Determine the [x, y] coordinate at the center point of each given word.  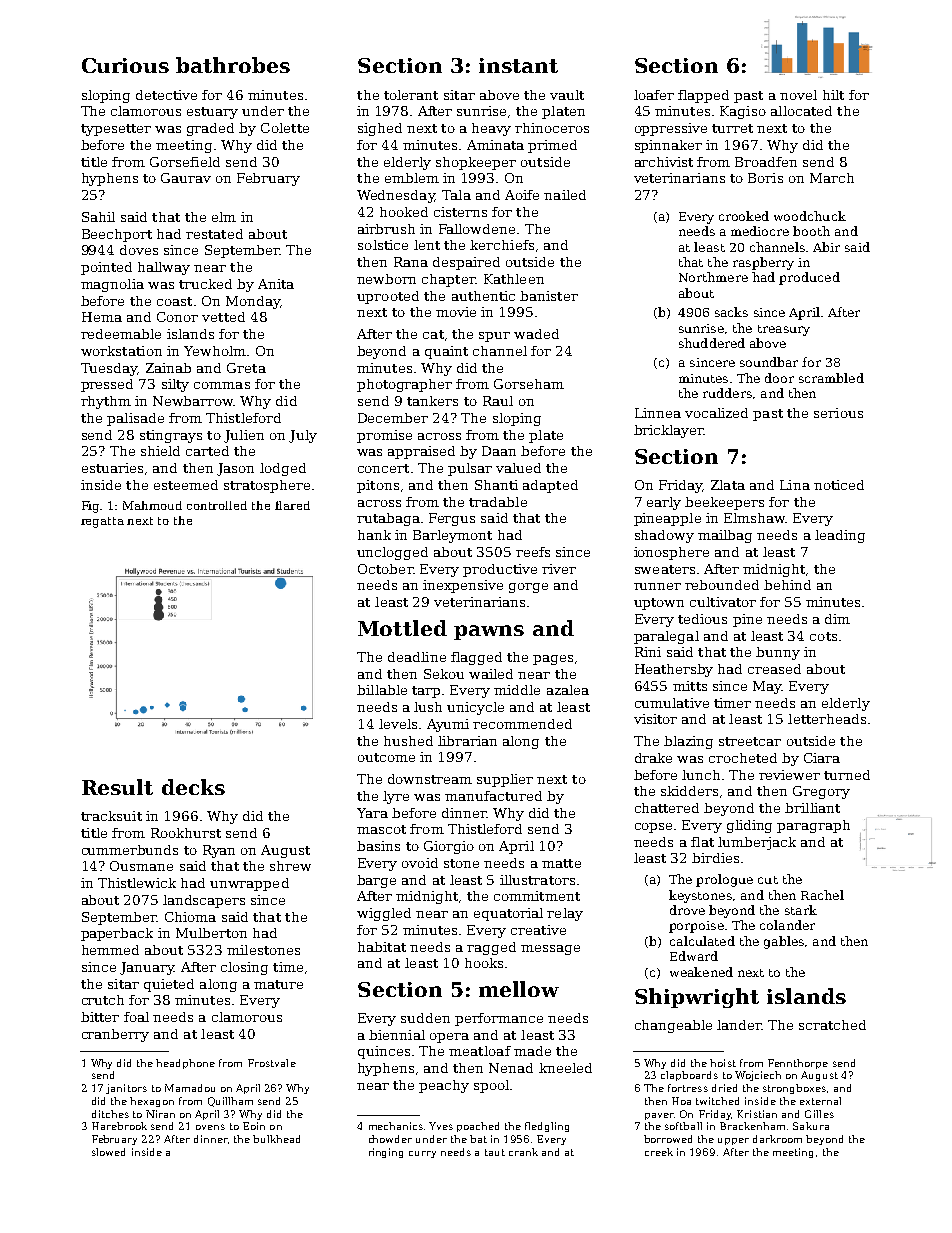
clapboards [689, 1076]
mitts [690, 686]
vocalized [716, 413]
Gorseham [529, 384]
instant [518, 65]
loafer [654, 95]
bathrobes [233, 65]
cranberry [115, 1035]
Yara [372, 813]
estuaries [112, 468]
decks [193, 787]
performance [499, 1019]
